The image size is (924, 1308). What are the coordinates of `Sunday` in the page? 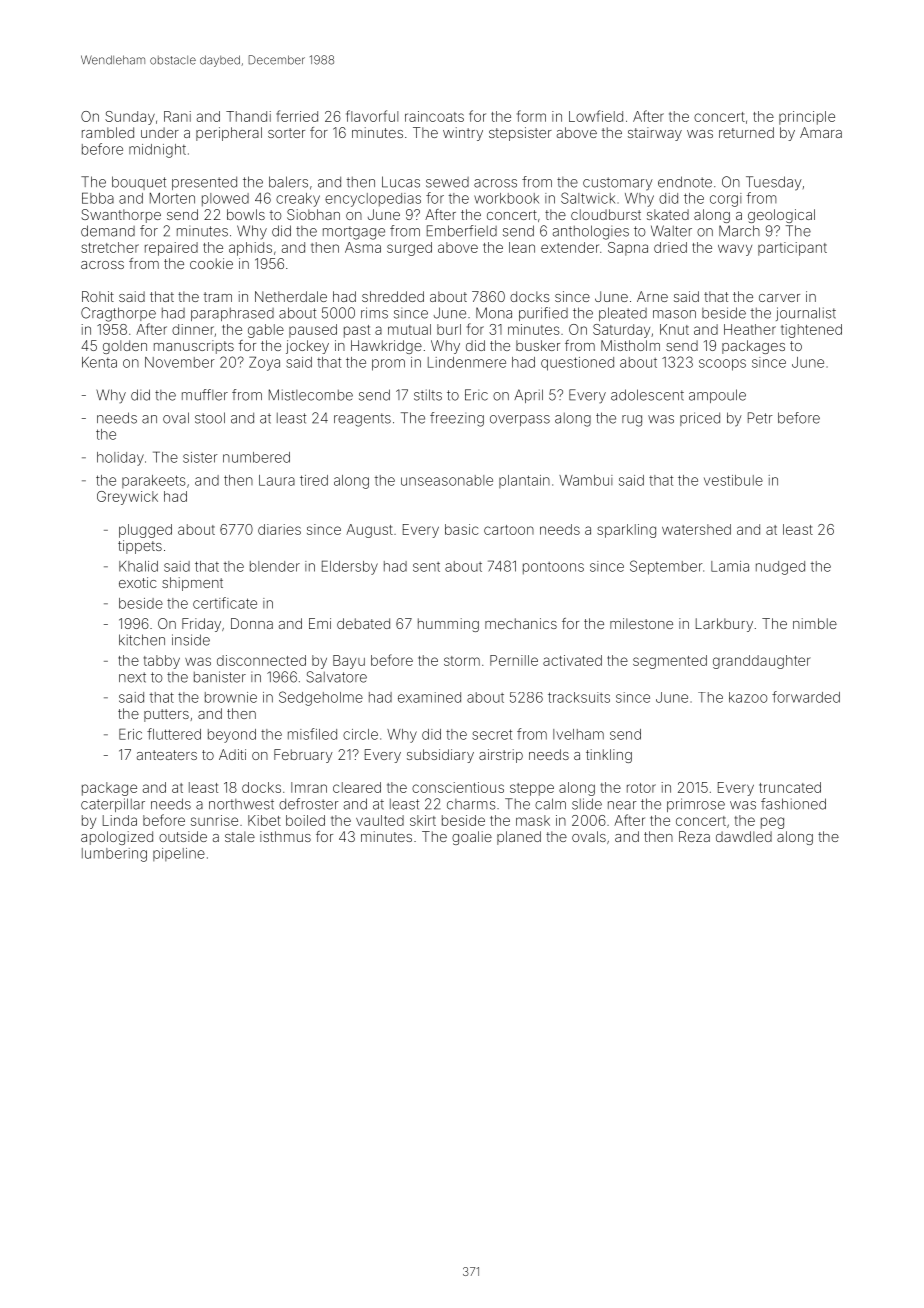 It's located at (130, 118).
